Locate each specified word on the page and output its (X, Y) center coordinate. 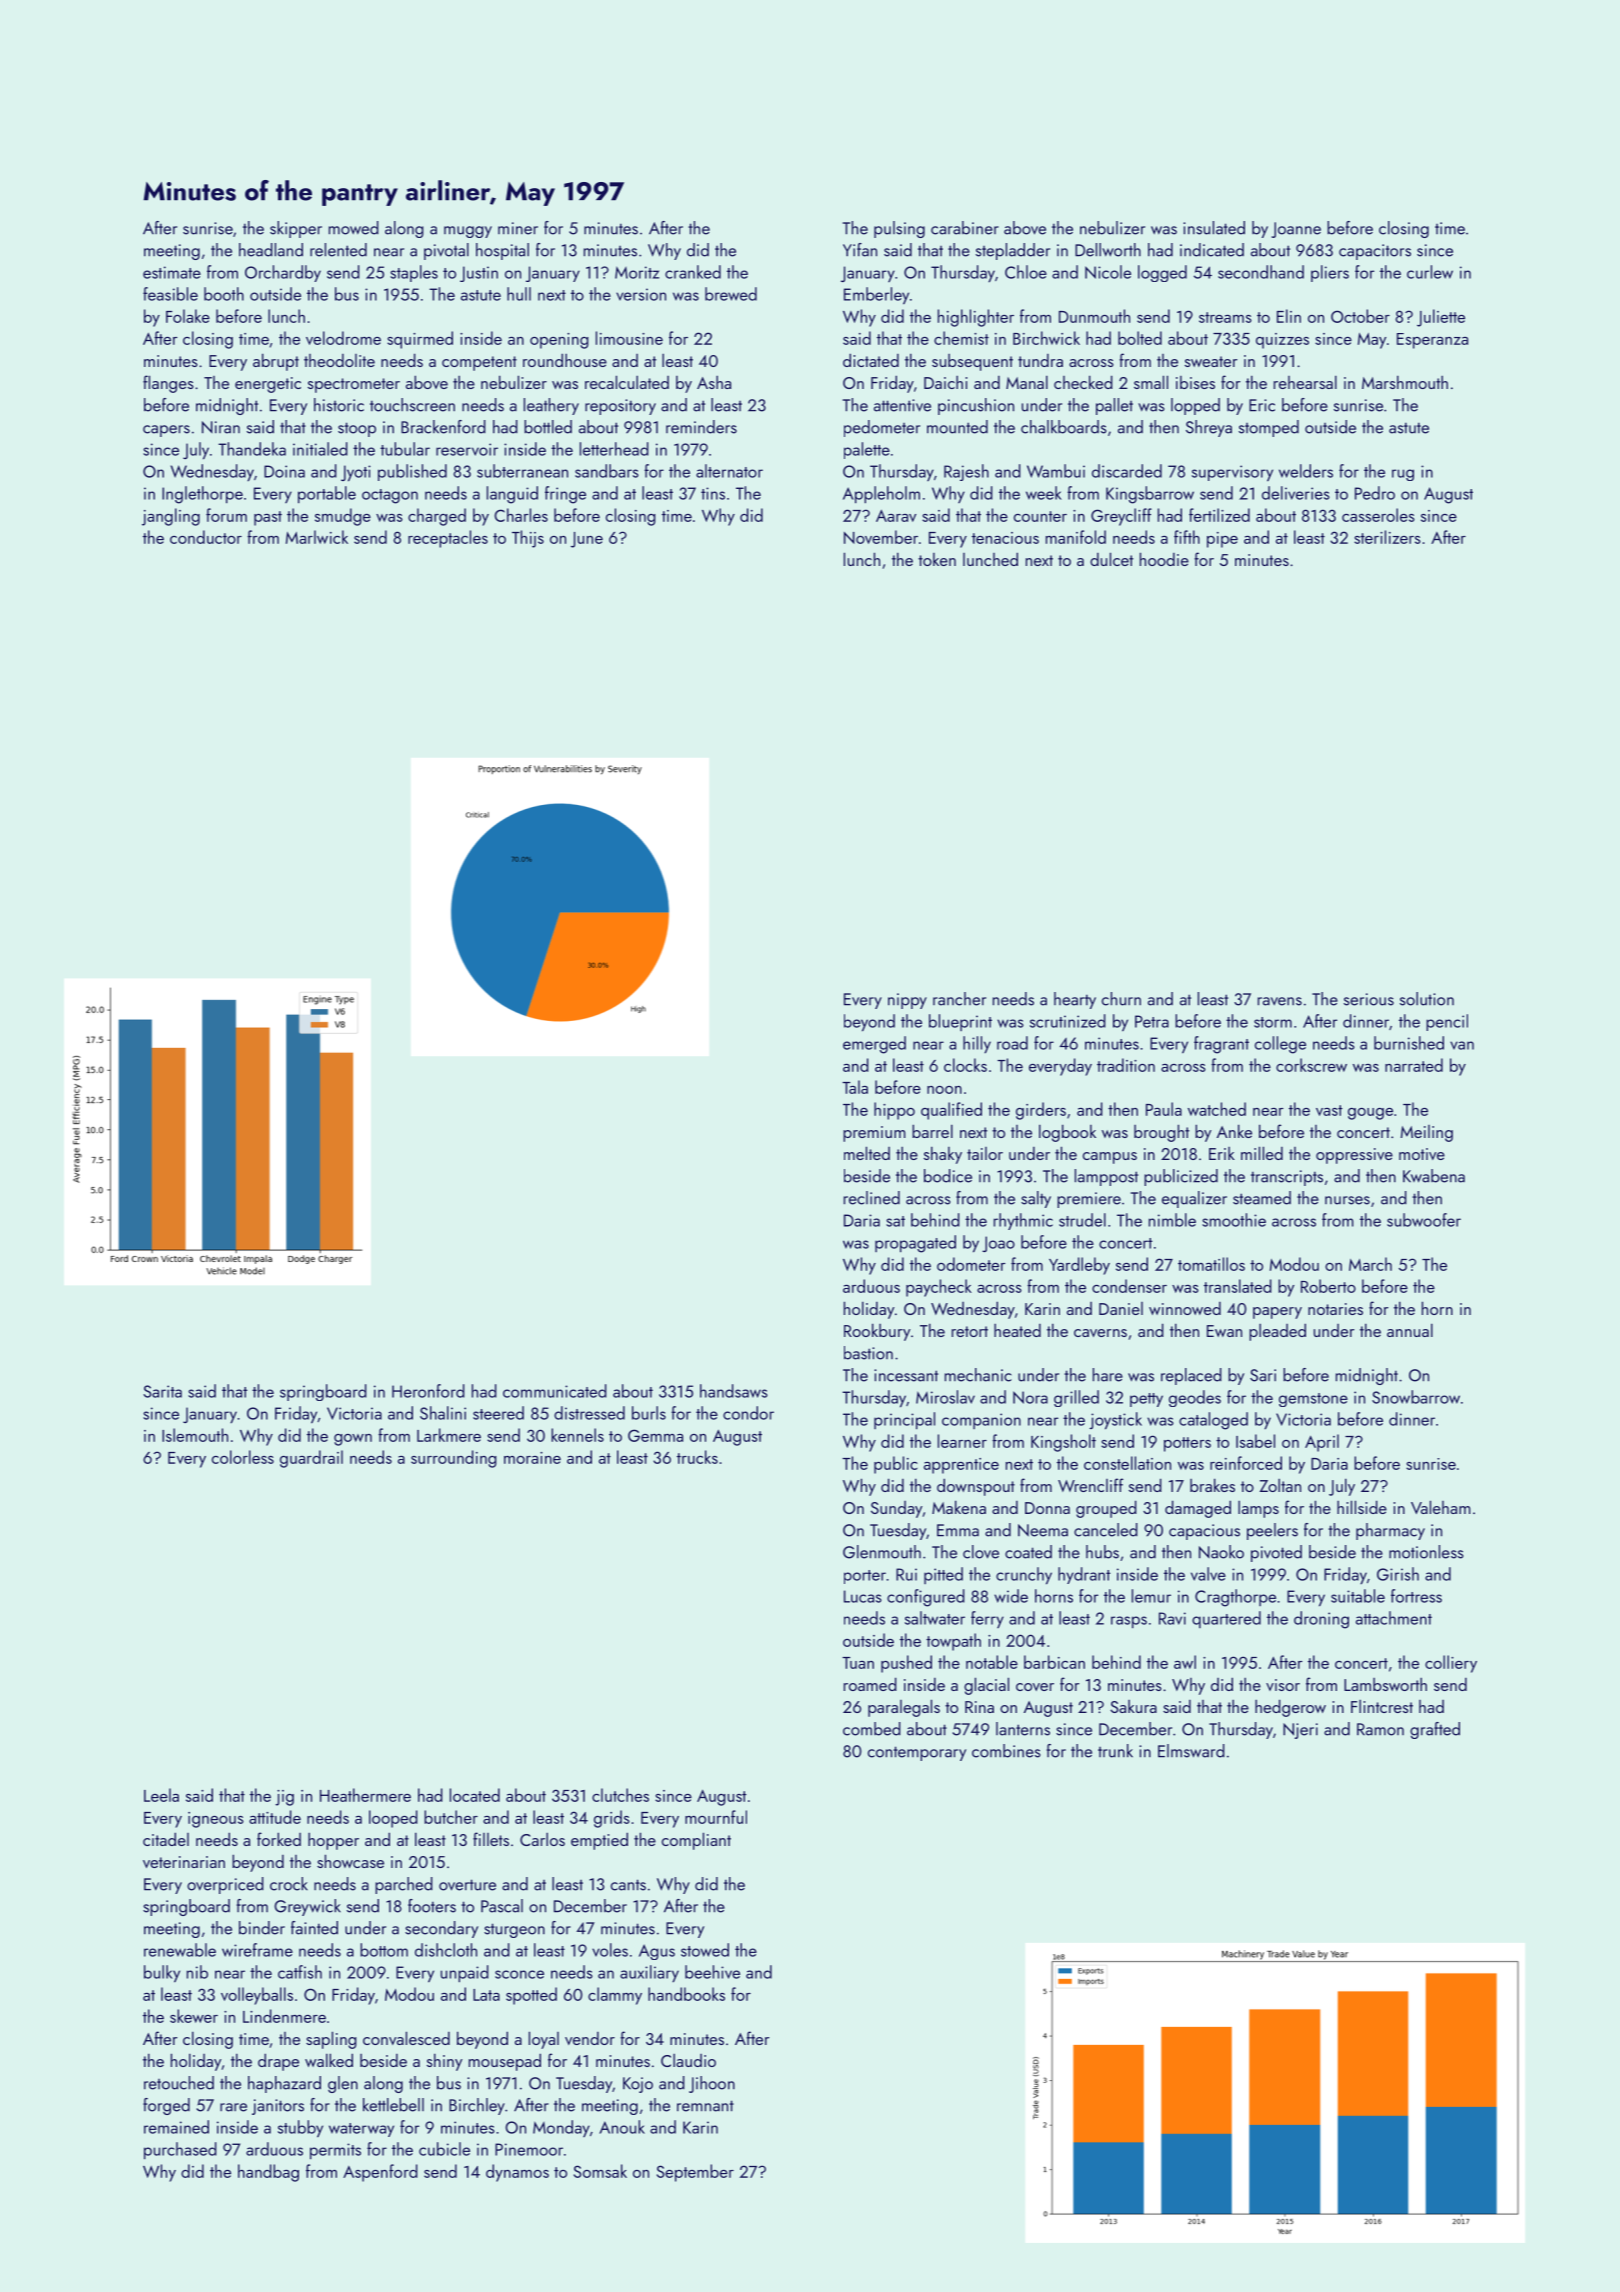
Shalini (443, 1413)
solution (1427, 999)
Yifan (860, 250)
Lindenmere (284, 2016)
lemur (1151, 1596)
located (475, 1795)
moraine (532, 1458)
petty (1146, 1400)
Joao (998, 1244)
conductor (206, 537)
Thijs (528, 539)
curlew (1430, 272)
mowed (354, 228)
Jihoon (712, 2084)
